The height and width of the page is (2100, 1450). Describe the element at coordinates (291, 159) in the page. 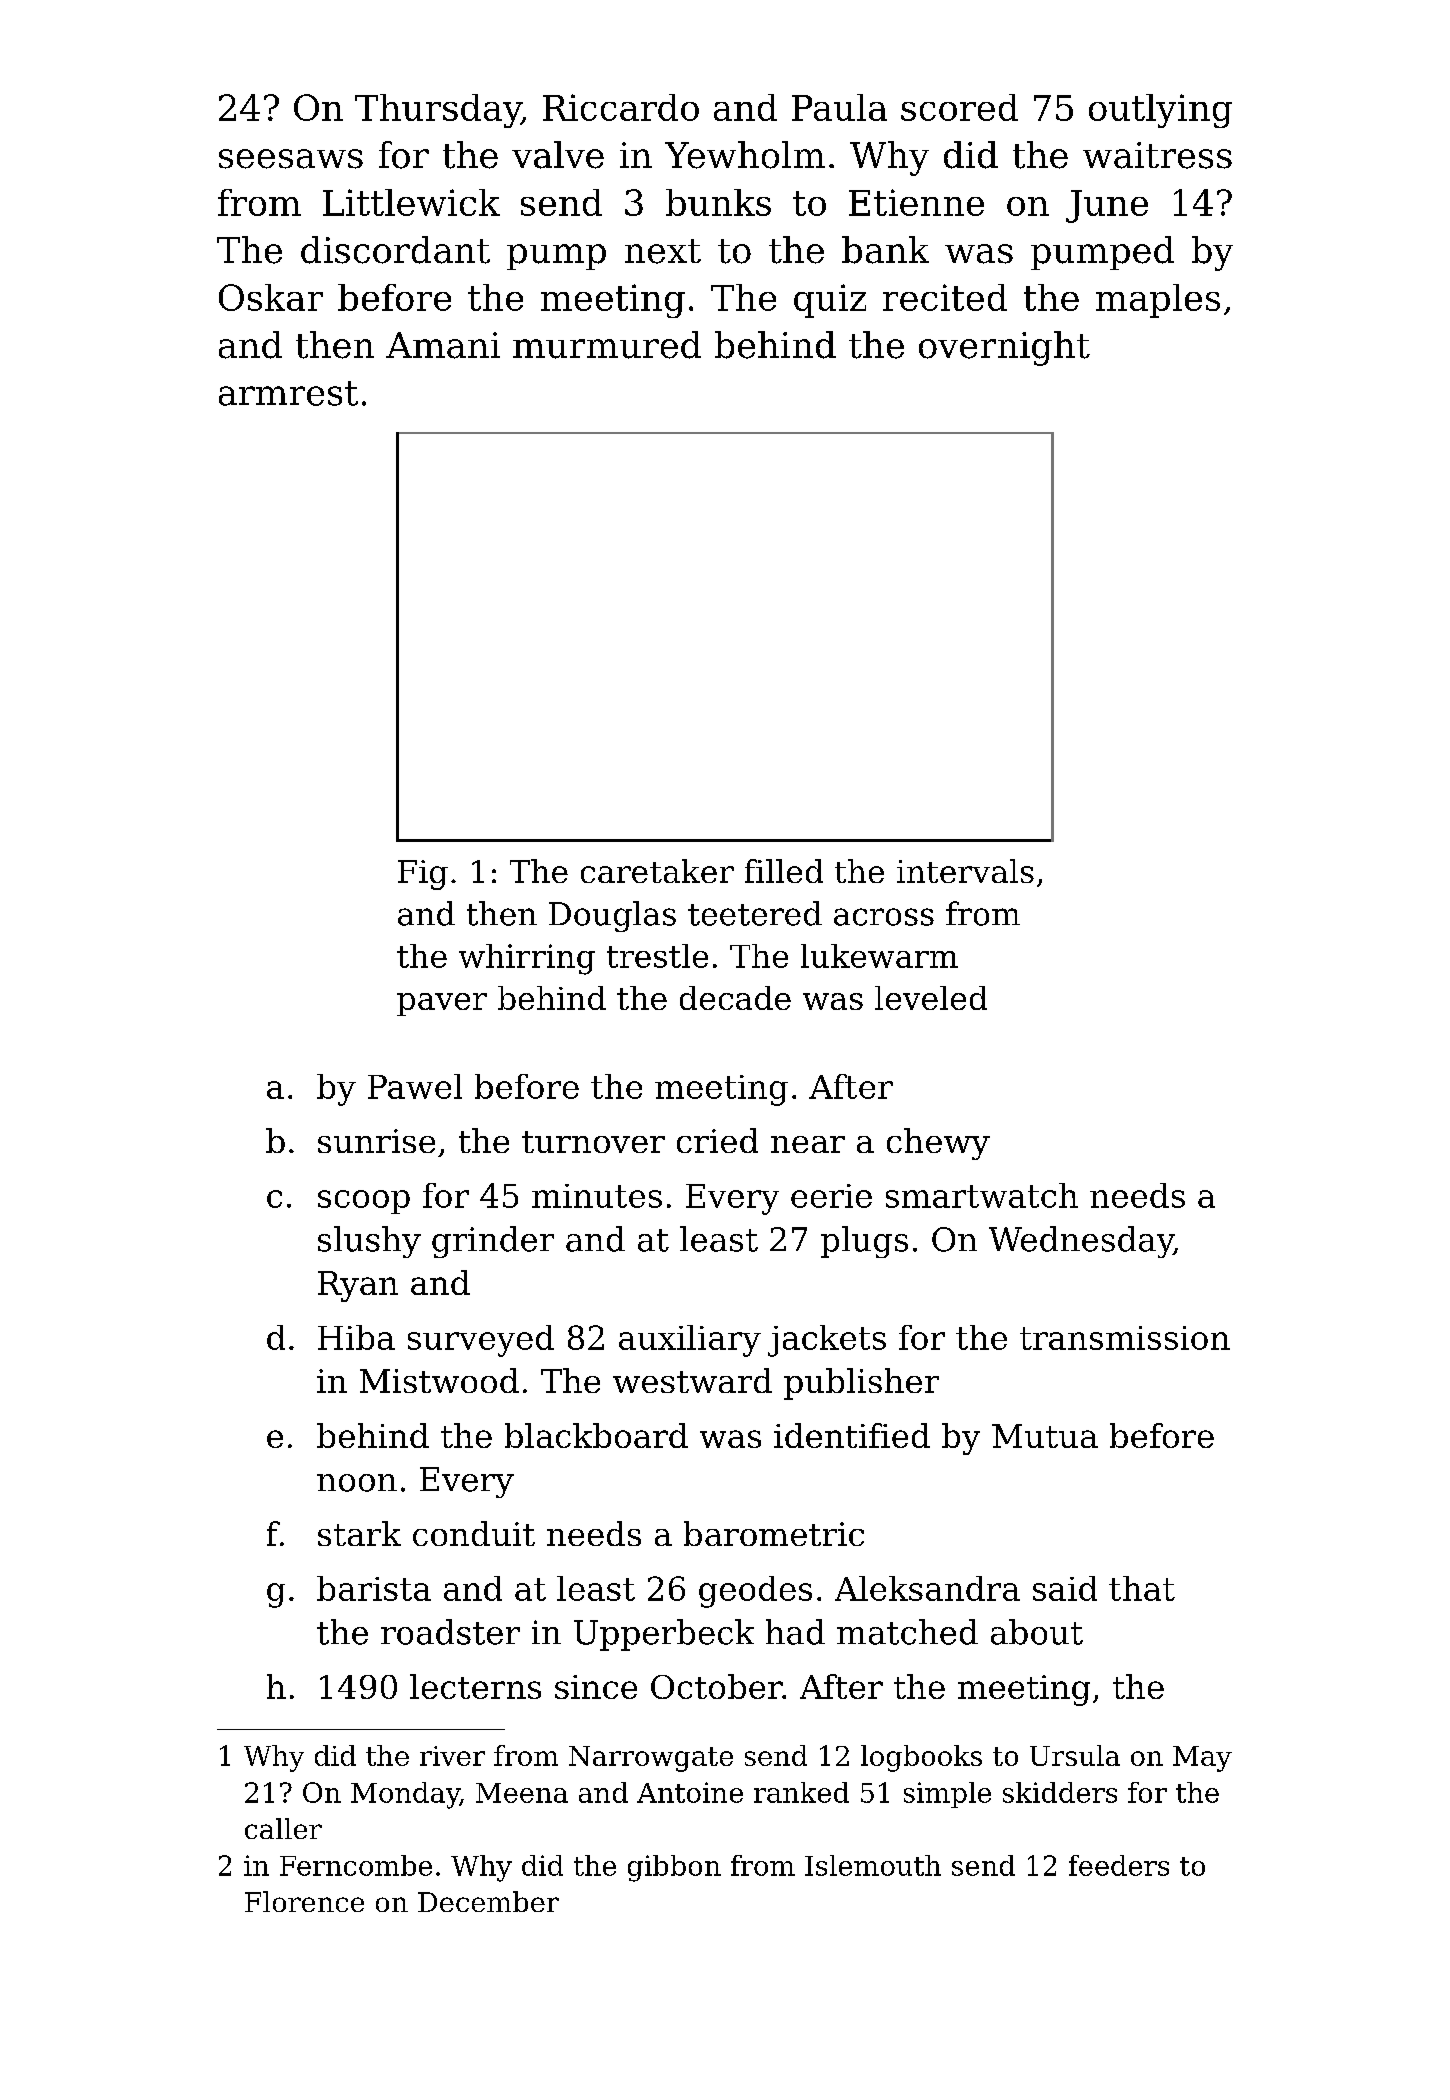

I see `seesaws` at that location.
